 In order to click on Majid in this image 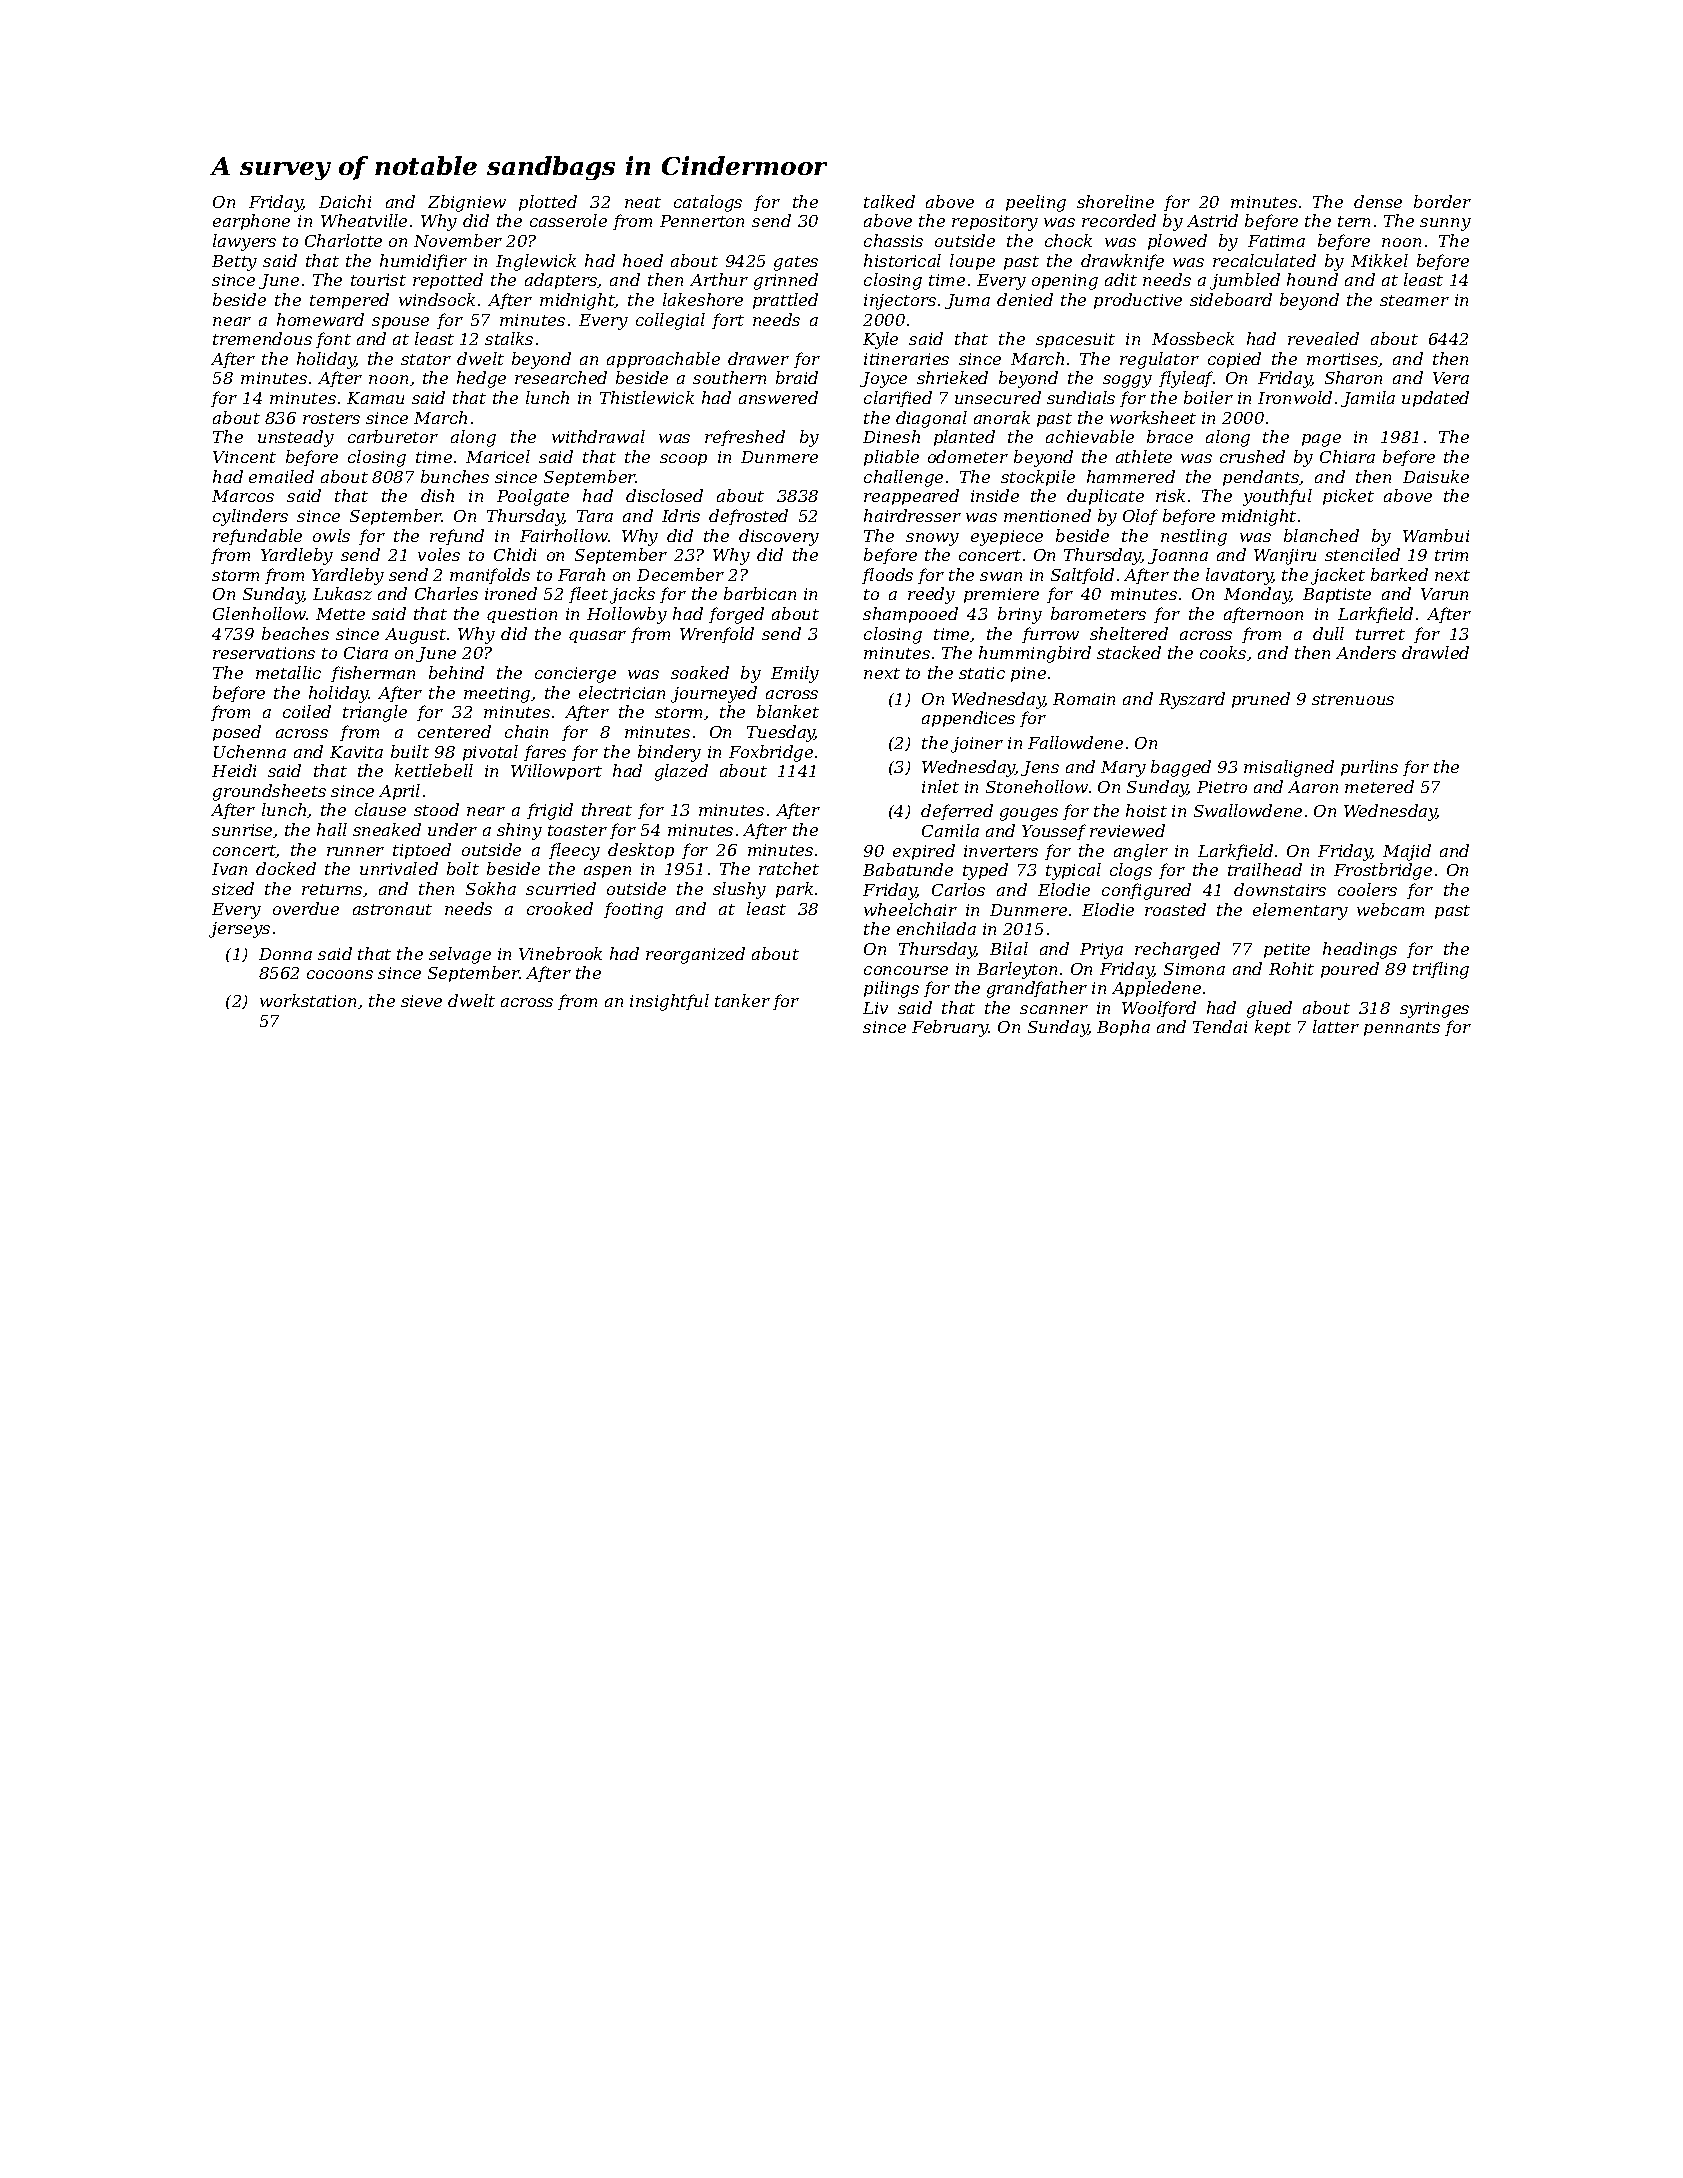, I will do `click(1407, 852)`.
